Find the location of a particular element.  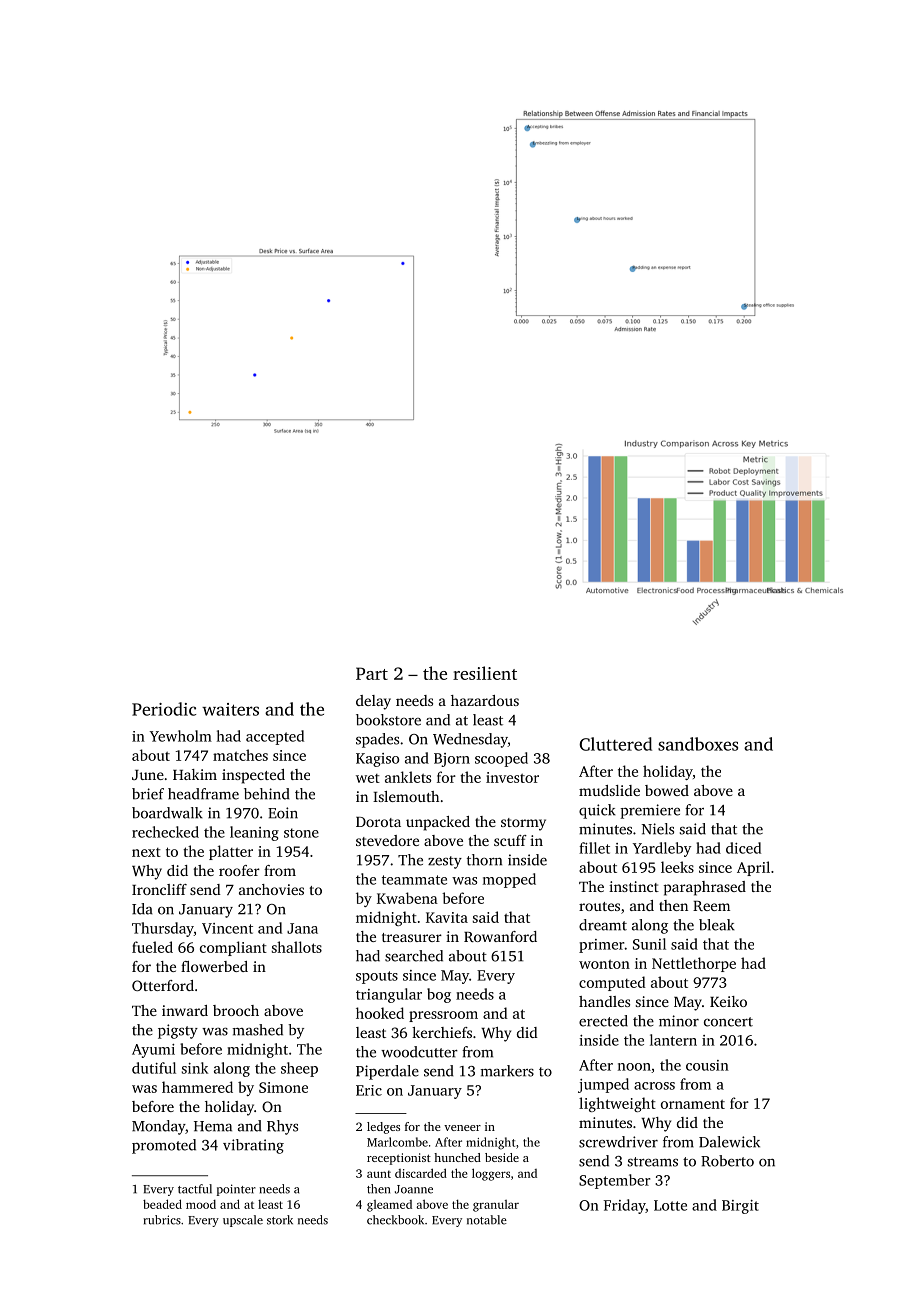

mopped is located at coordinates (509, 880).
